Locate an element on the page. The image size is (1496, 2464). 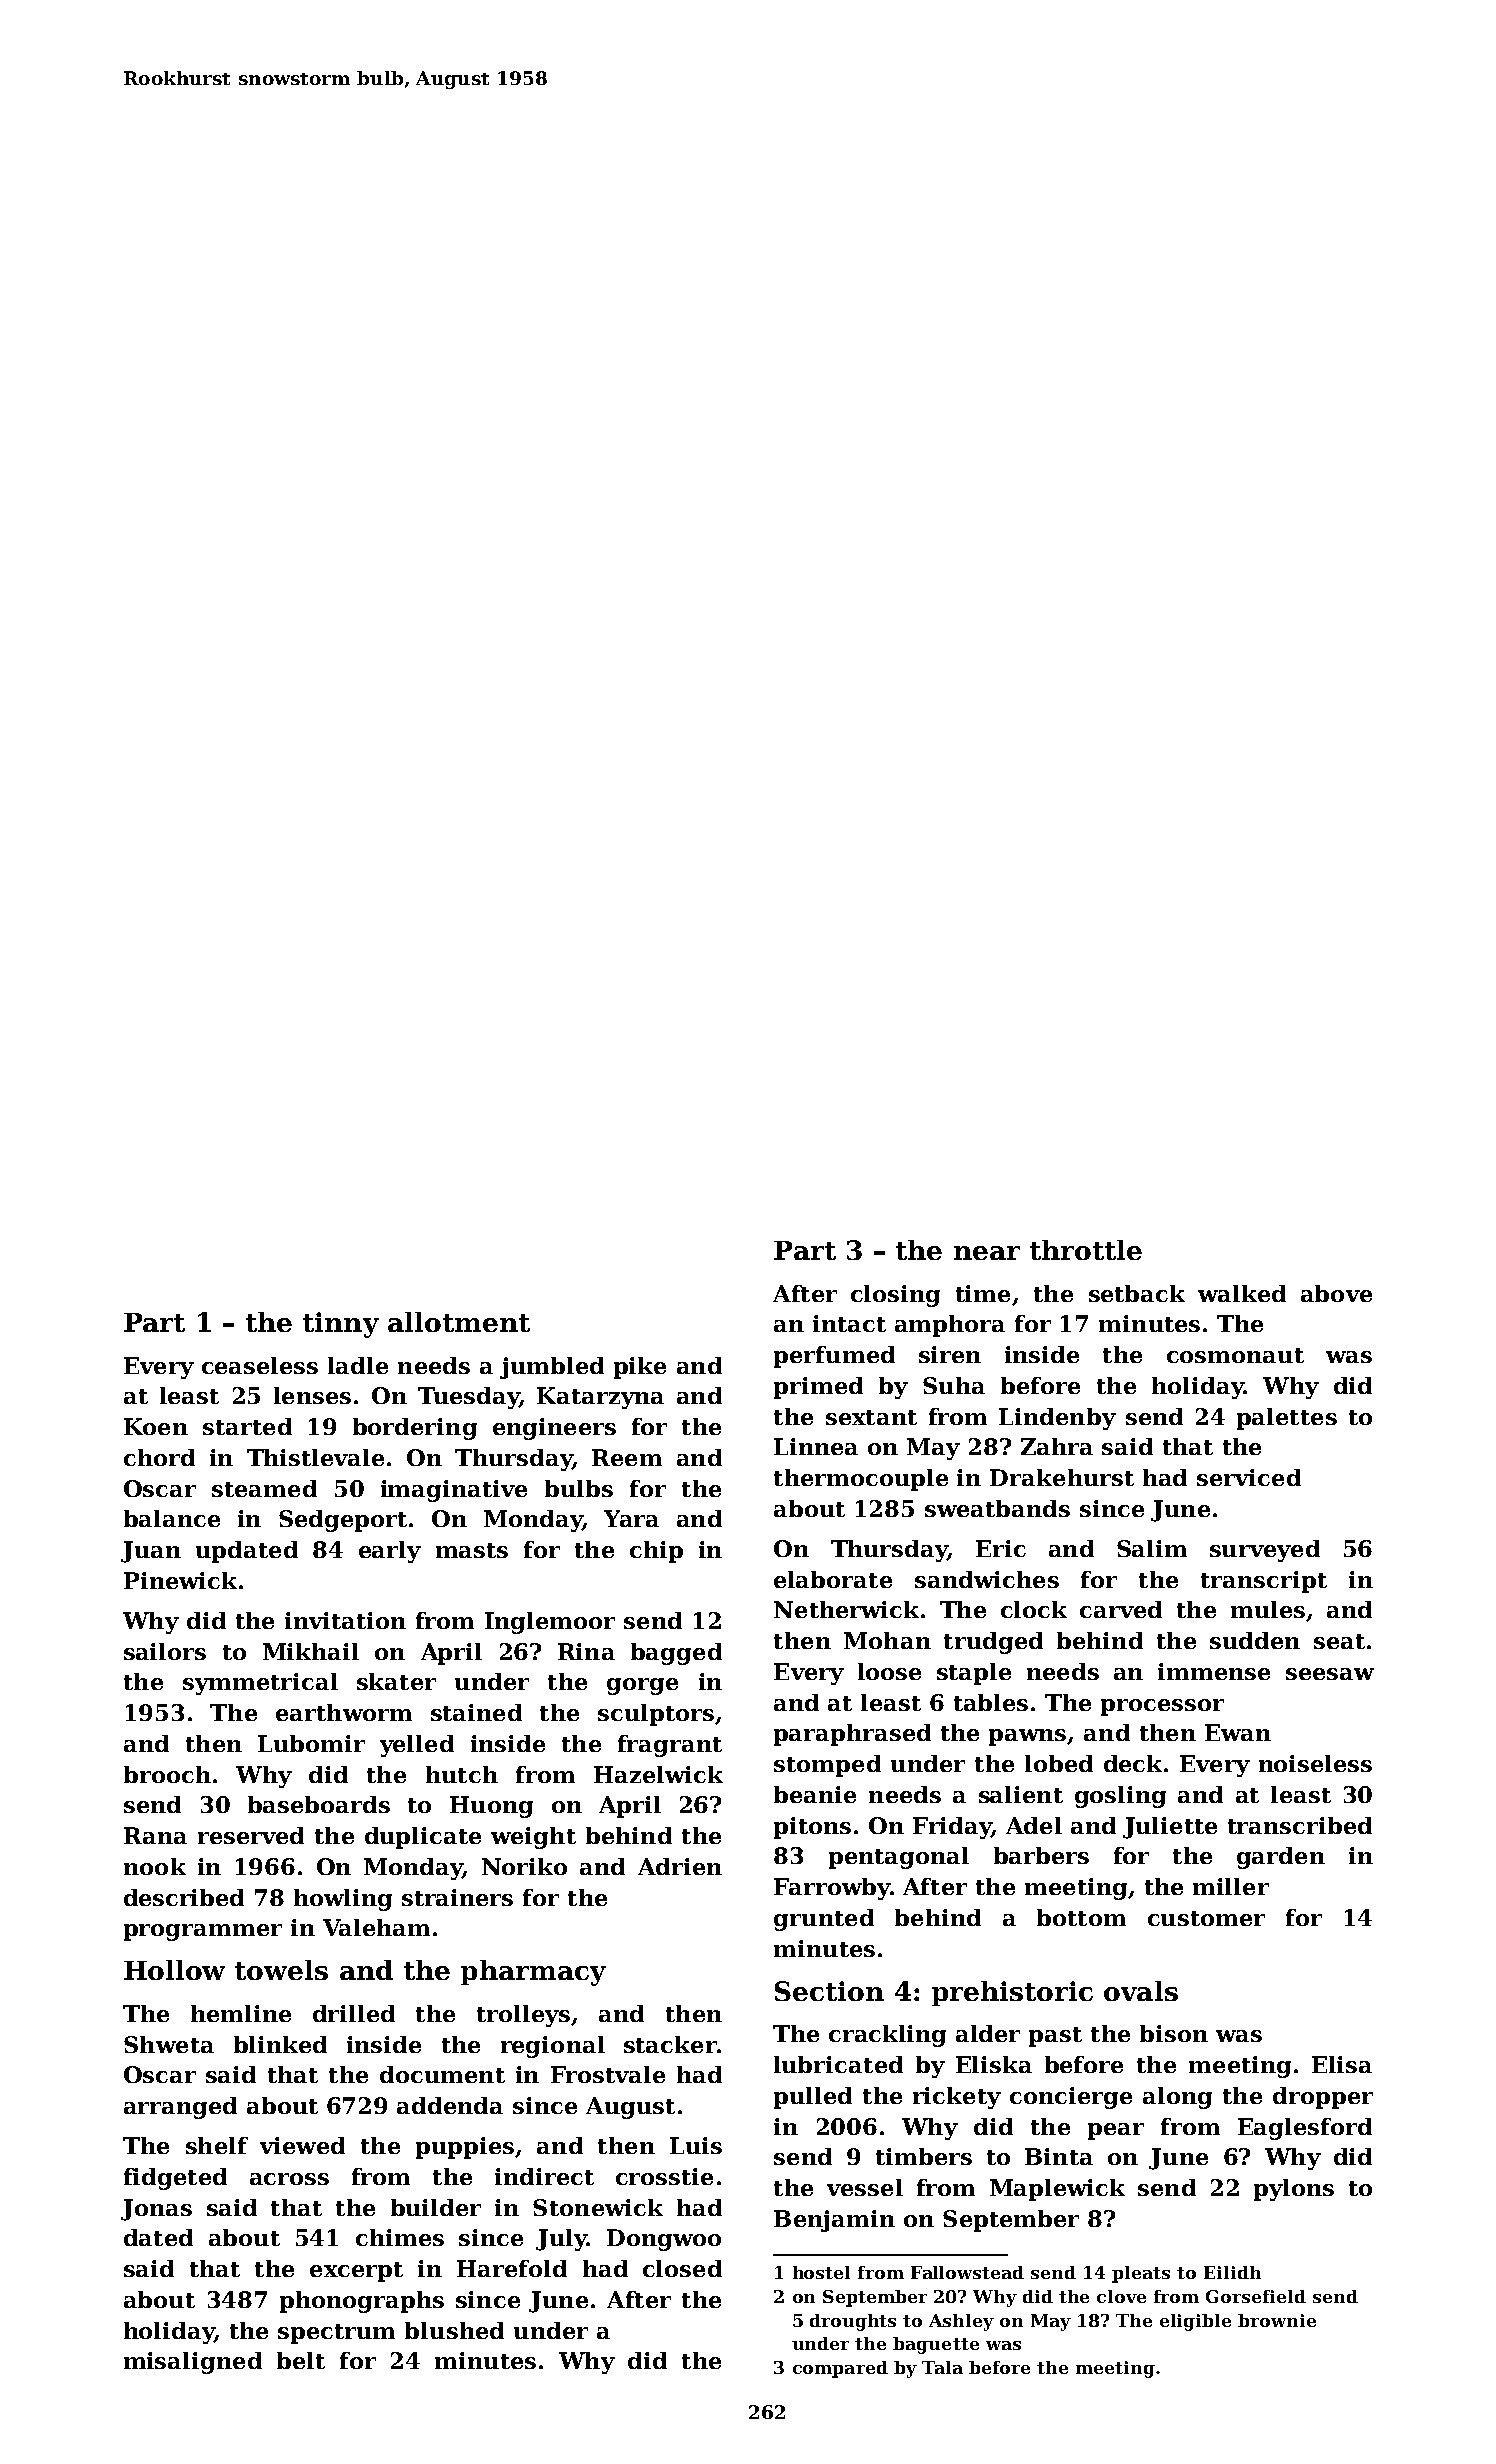
Linnea is located at coordinates (816, 1446).
